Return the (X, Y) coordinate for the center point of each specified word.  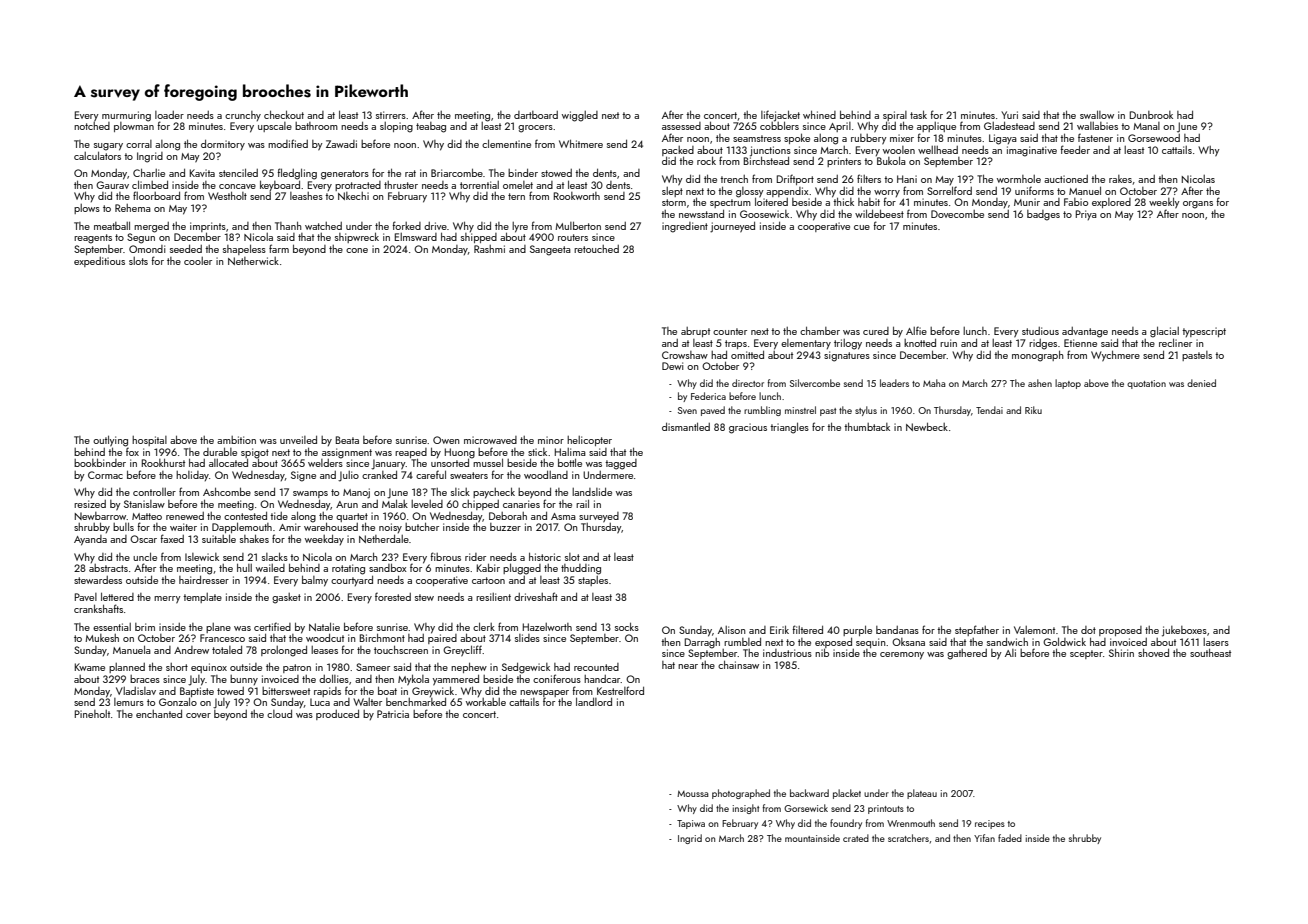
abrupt (695, 332)
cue (862, 227)
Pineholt (92, 714)
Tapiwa (691, 824)
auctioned (1066, 179)
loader (169, 115)
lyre (520, 227)
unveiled (298, 440)
